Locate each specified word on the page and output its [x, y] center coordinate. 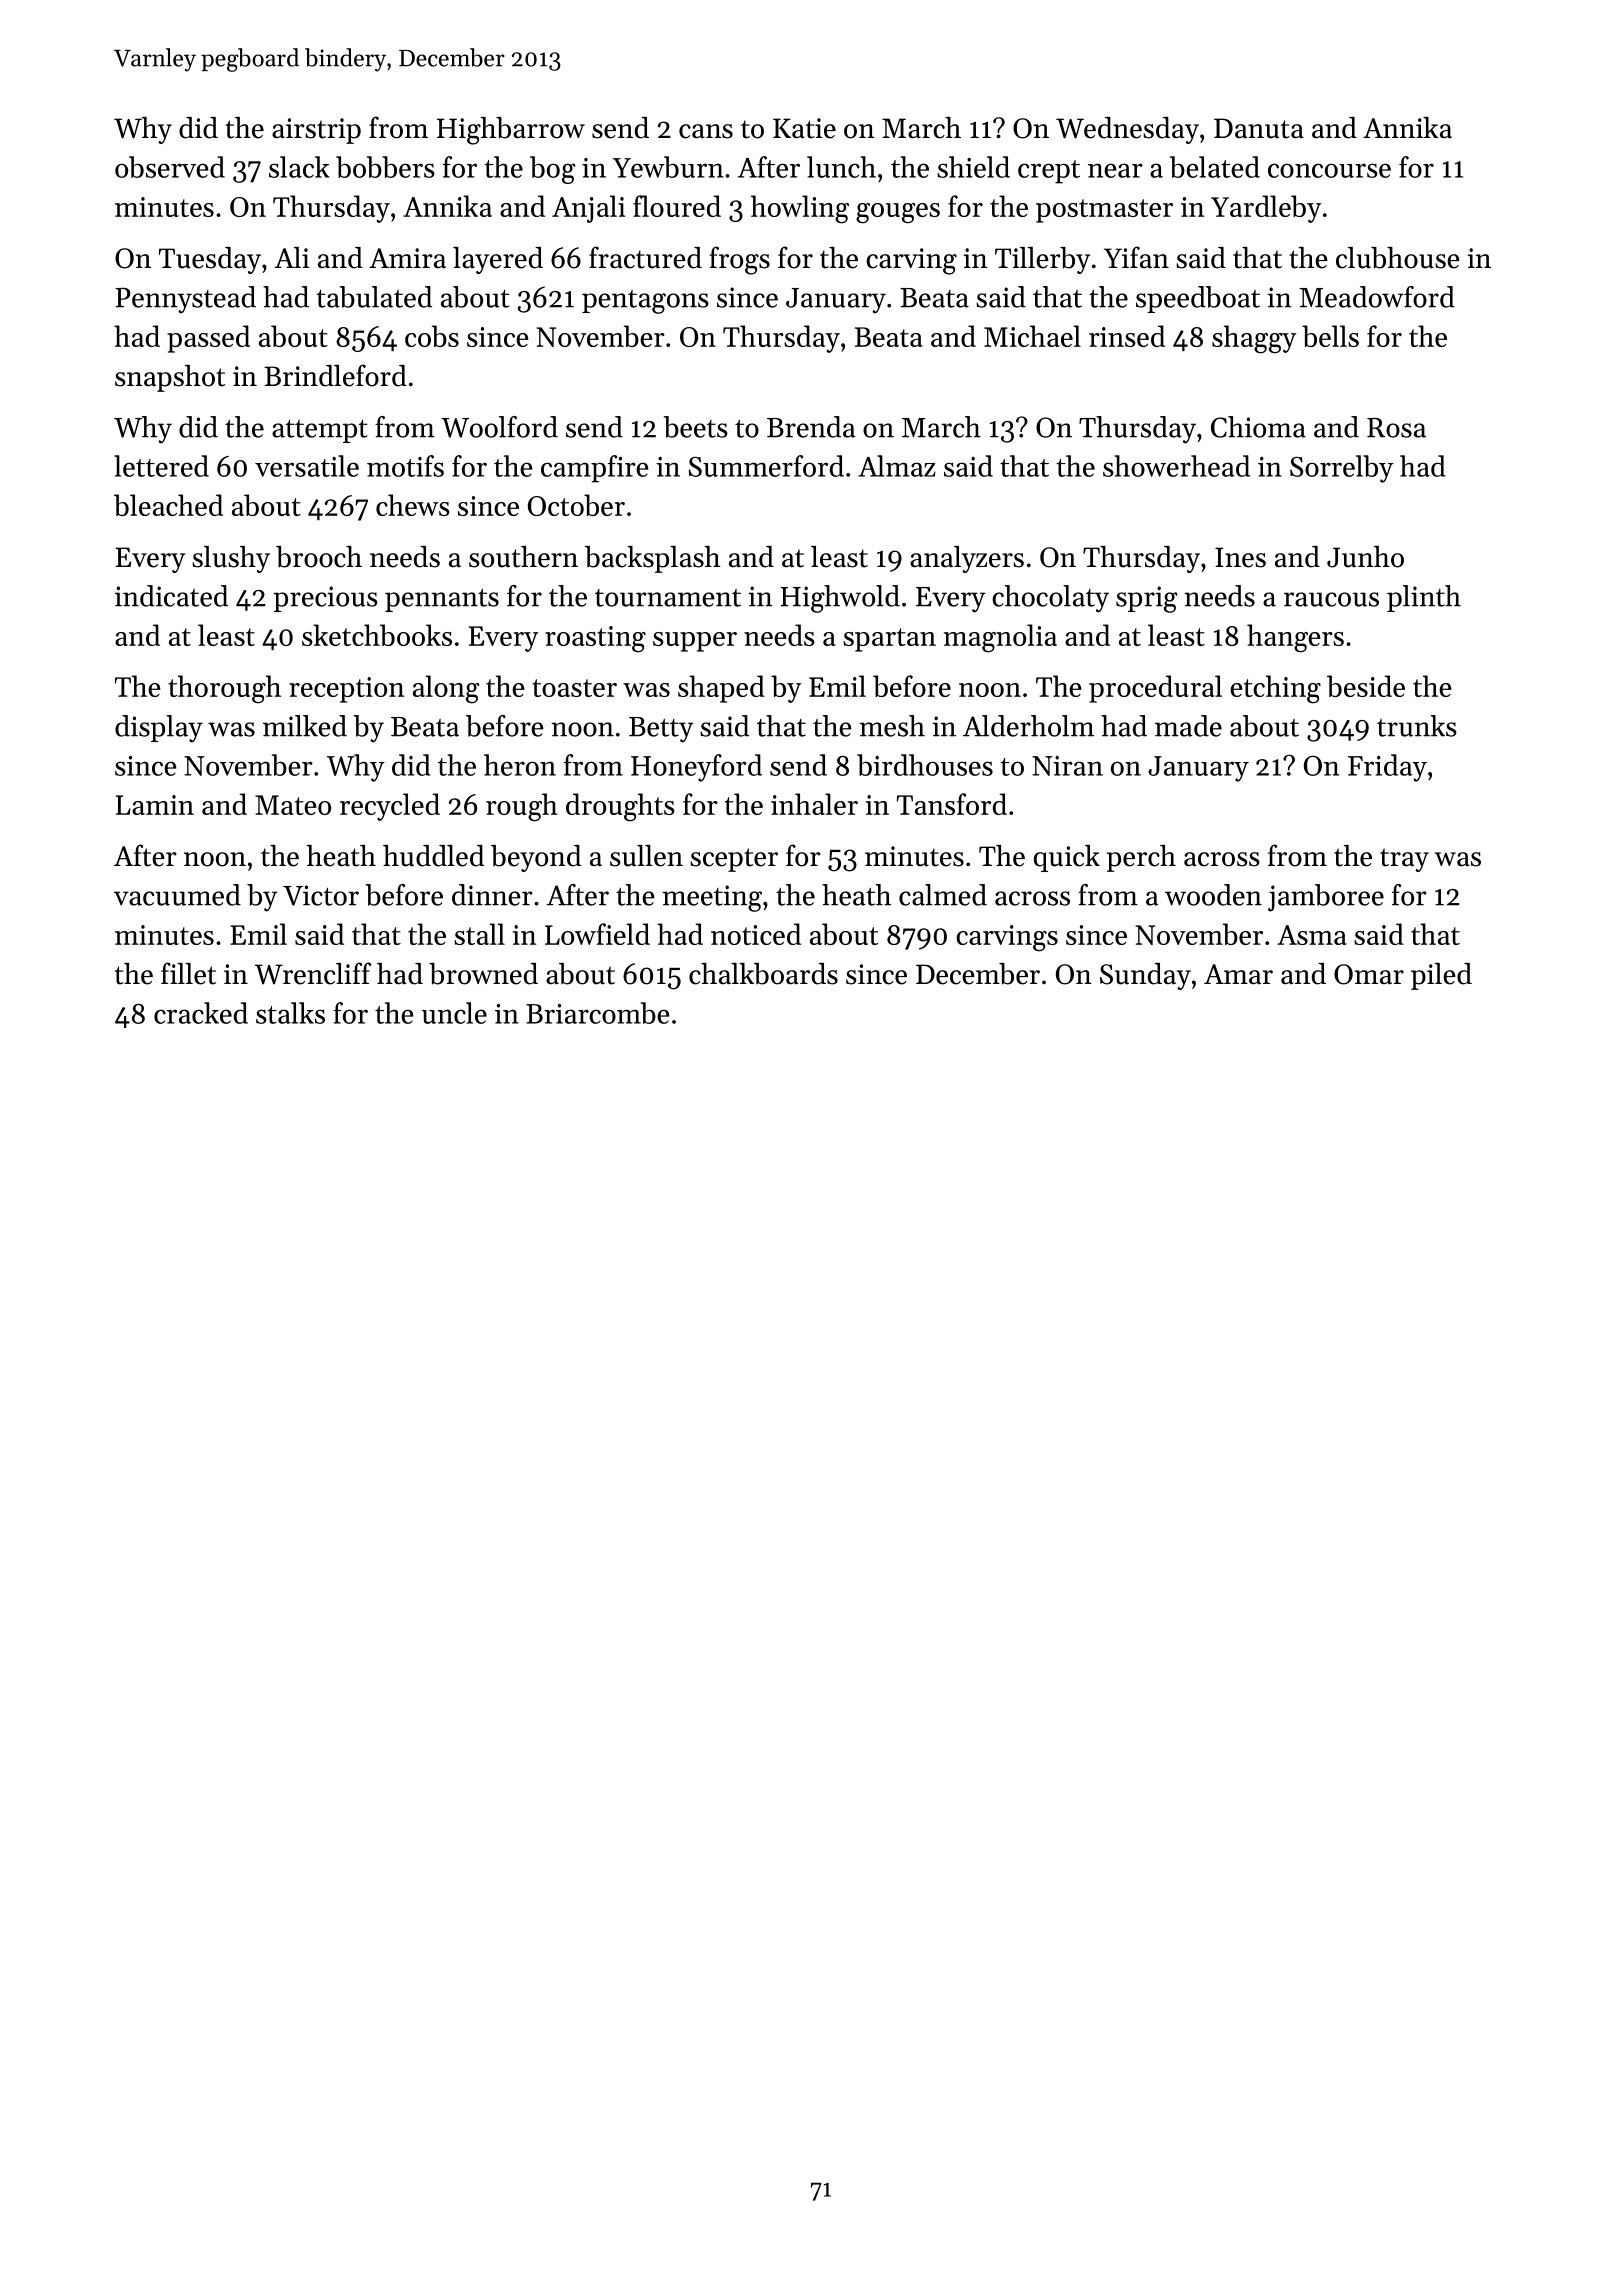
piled [1441, 976]
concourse [1329, 170]
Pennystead [185, 300]
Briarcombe [598, 1013]
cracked [201, 1013]
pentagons [645, 302]
